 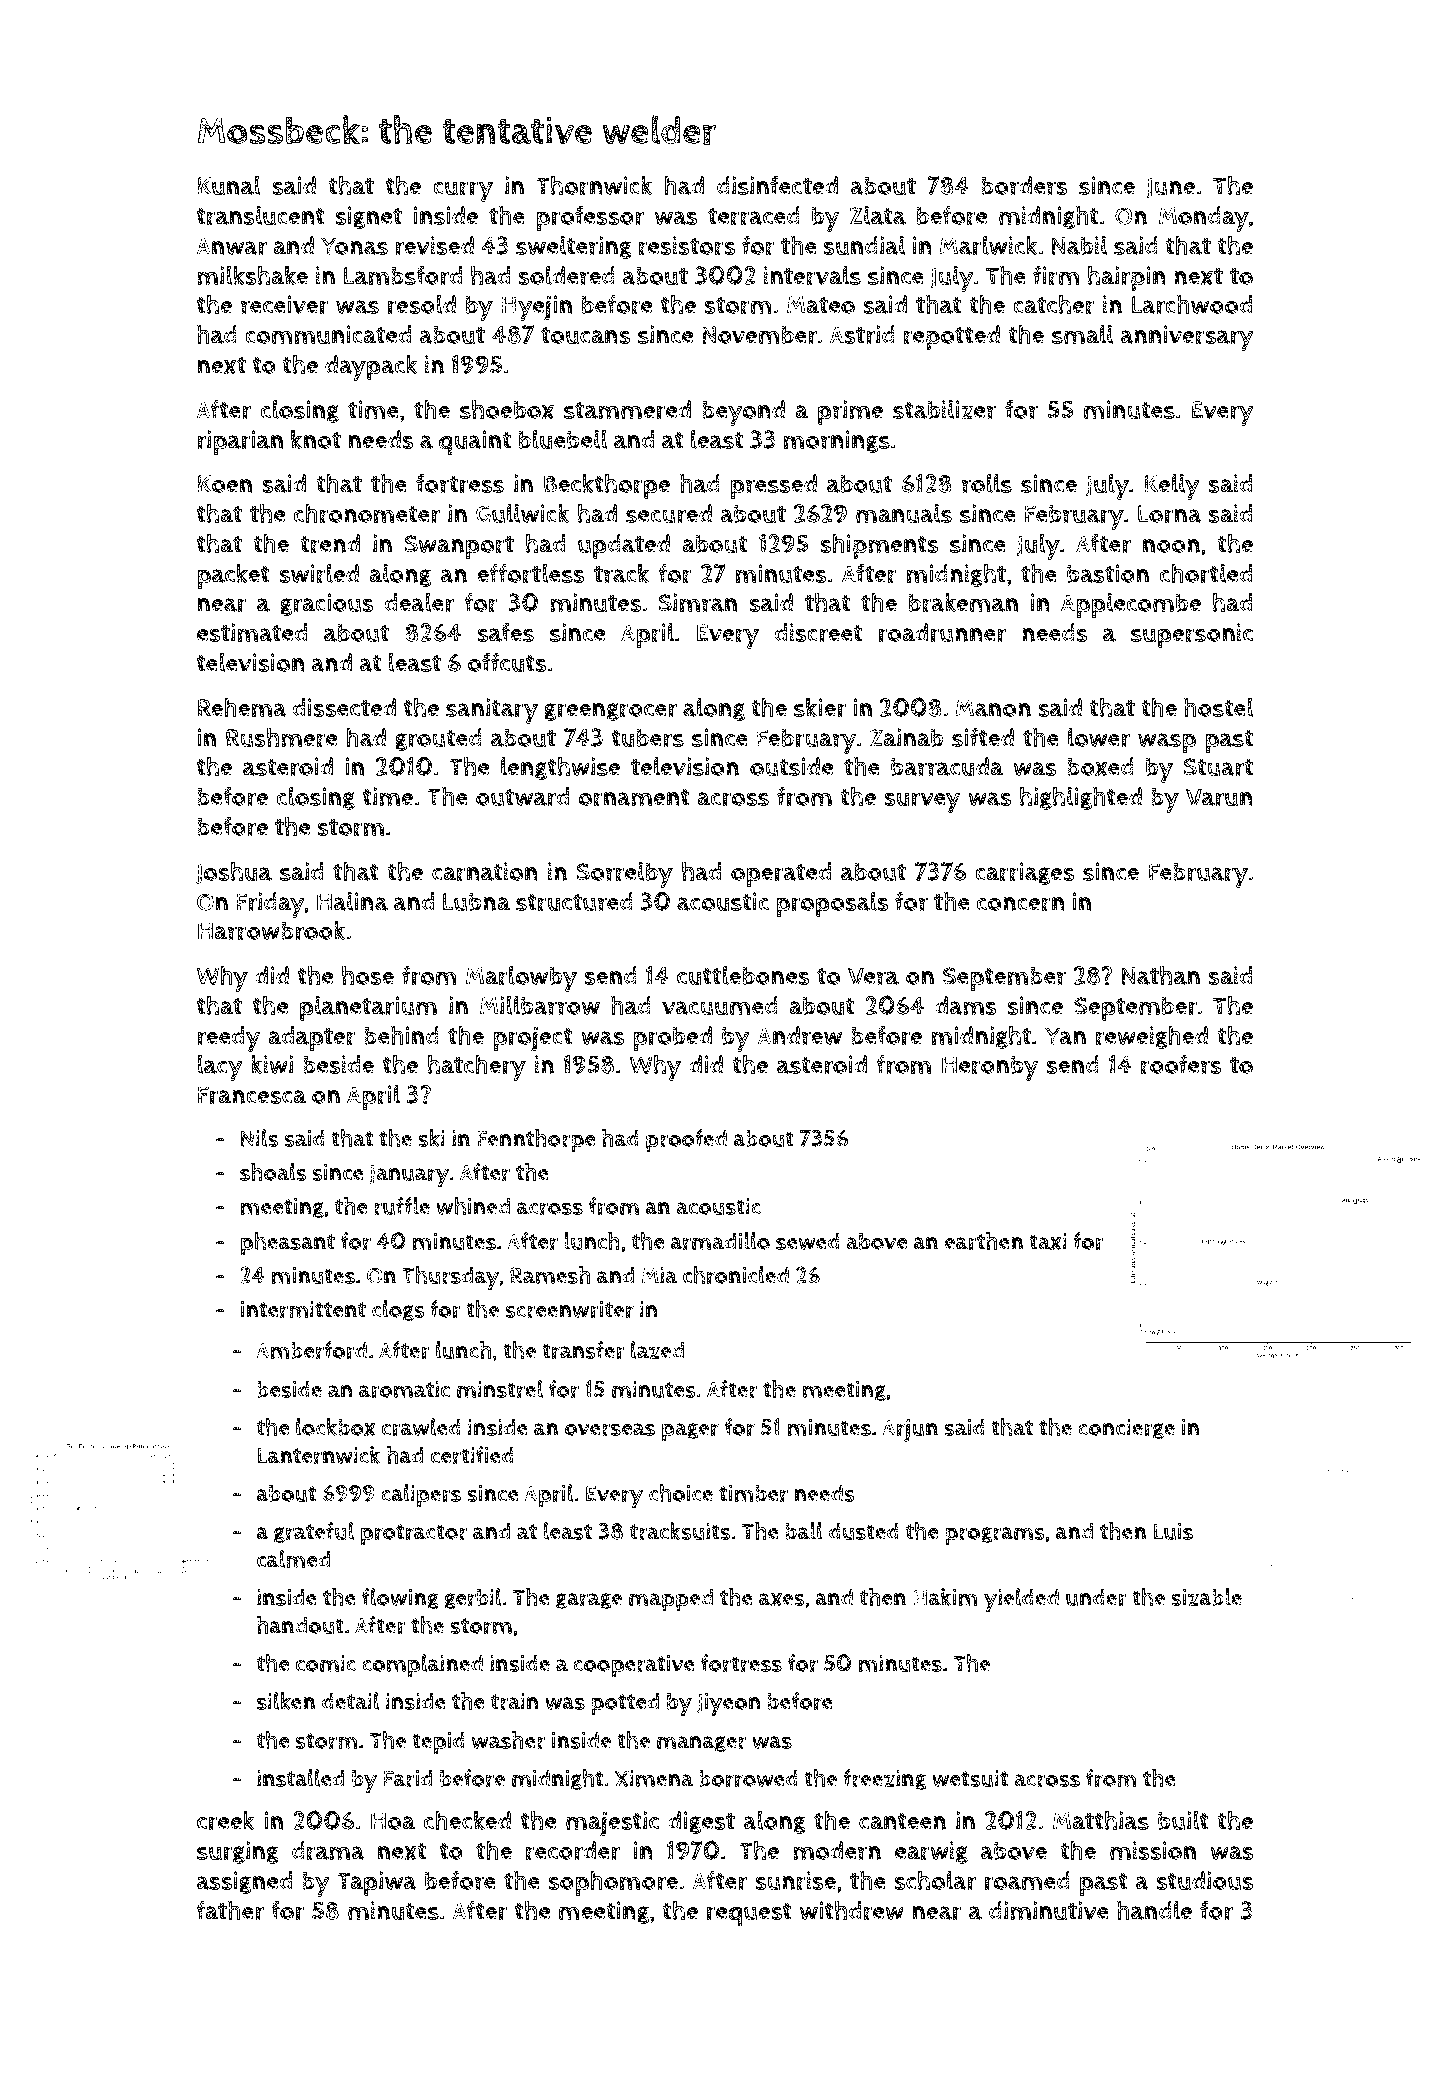 What do you see at coordinates (463, 191) in the screenshot?
I see `curry` at bounding box center [463, 191].
